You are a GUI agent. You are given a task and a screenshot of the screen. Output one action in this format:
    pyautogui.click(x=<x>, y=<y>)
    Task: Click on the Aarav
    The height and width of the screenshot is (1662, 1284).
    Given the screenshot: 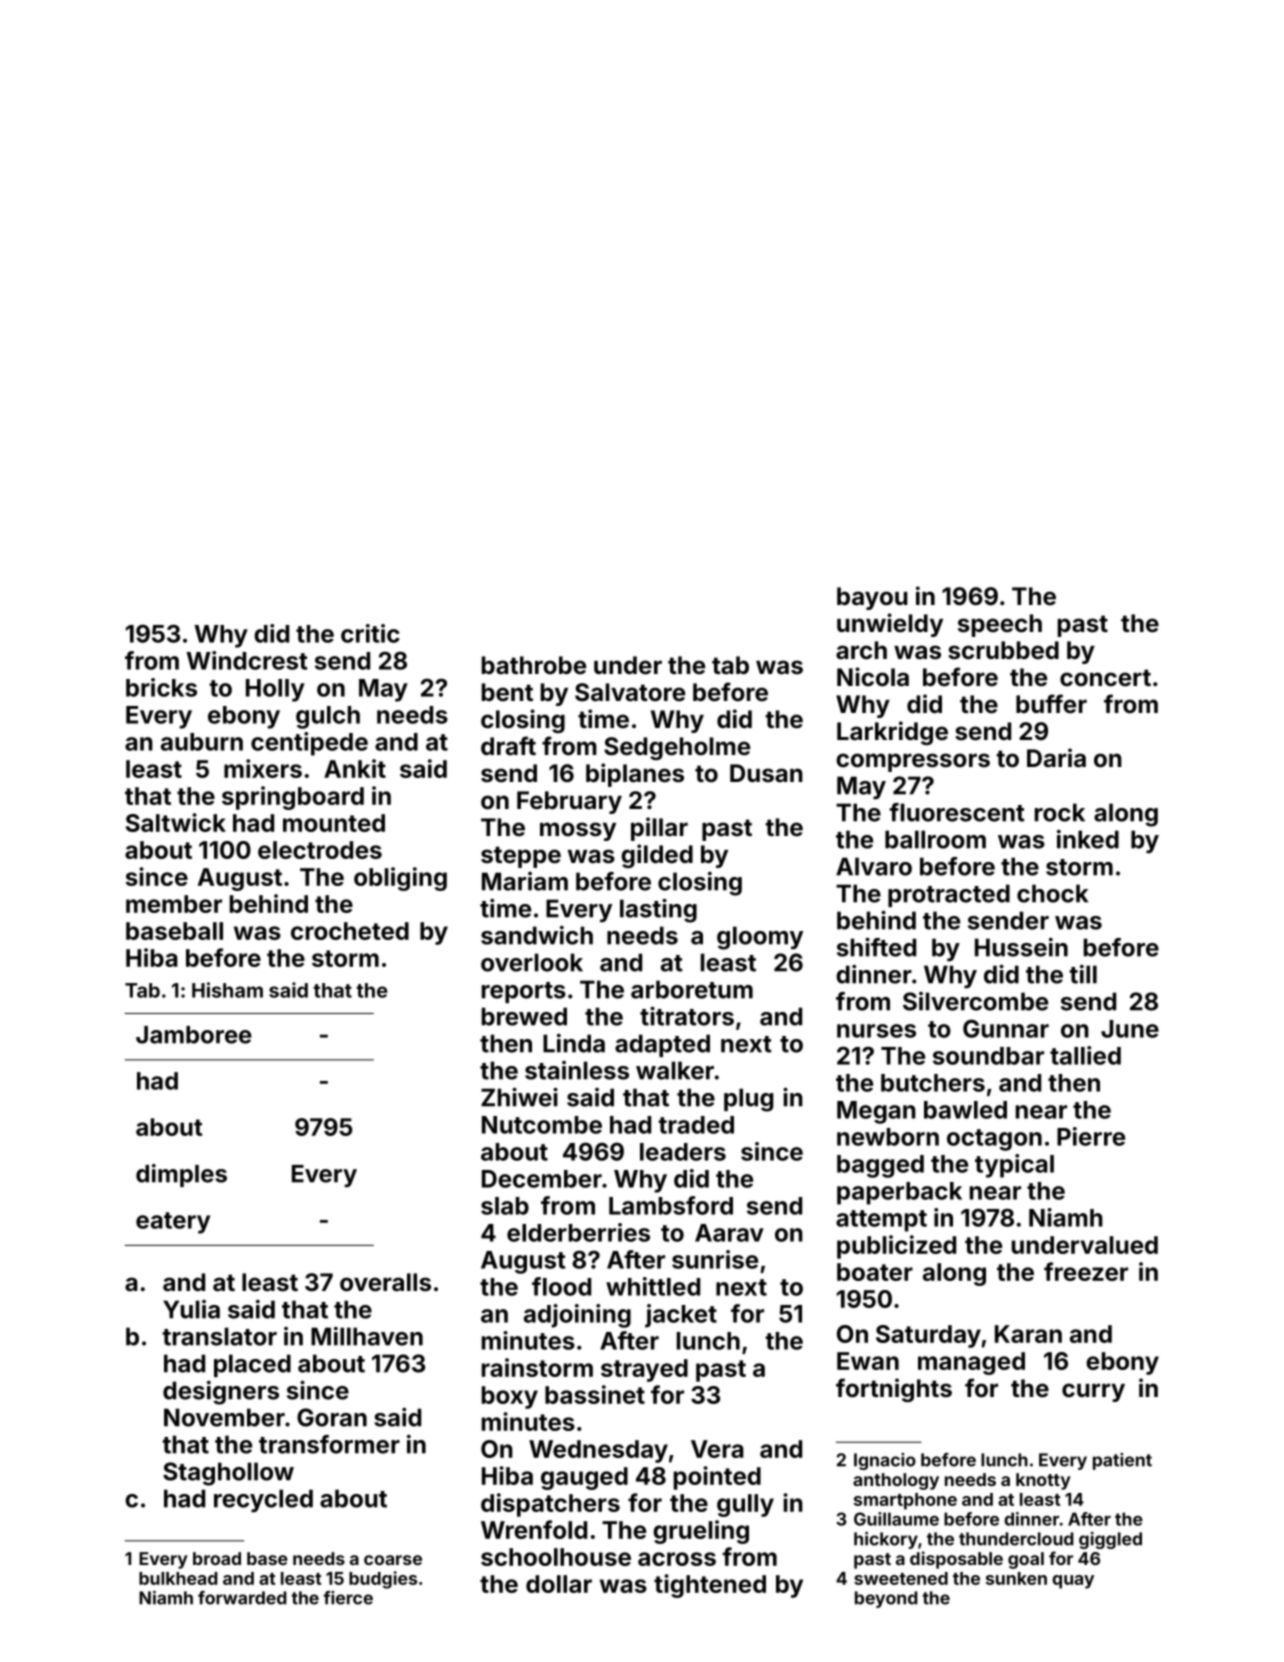 What is the action you would take?
    pyautogui.click(x=729, y=1233)
